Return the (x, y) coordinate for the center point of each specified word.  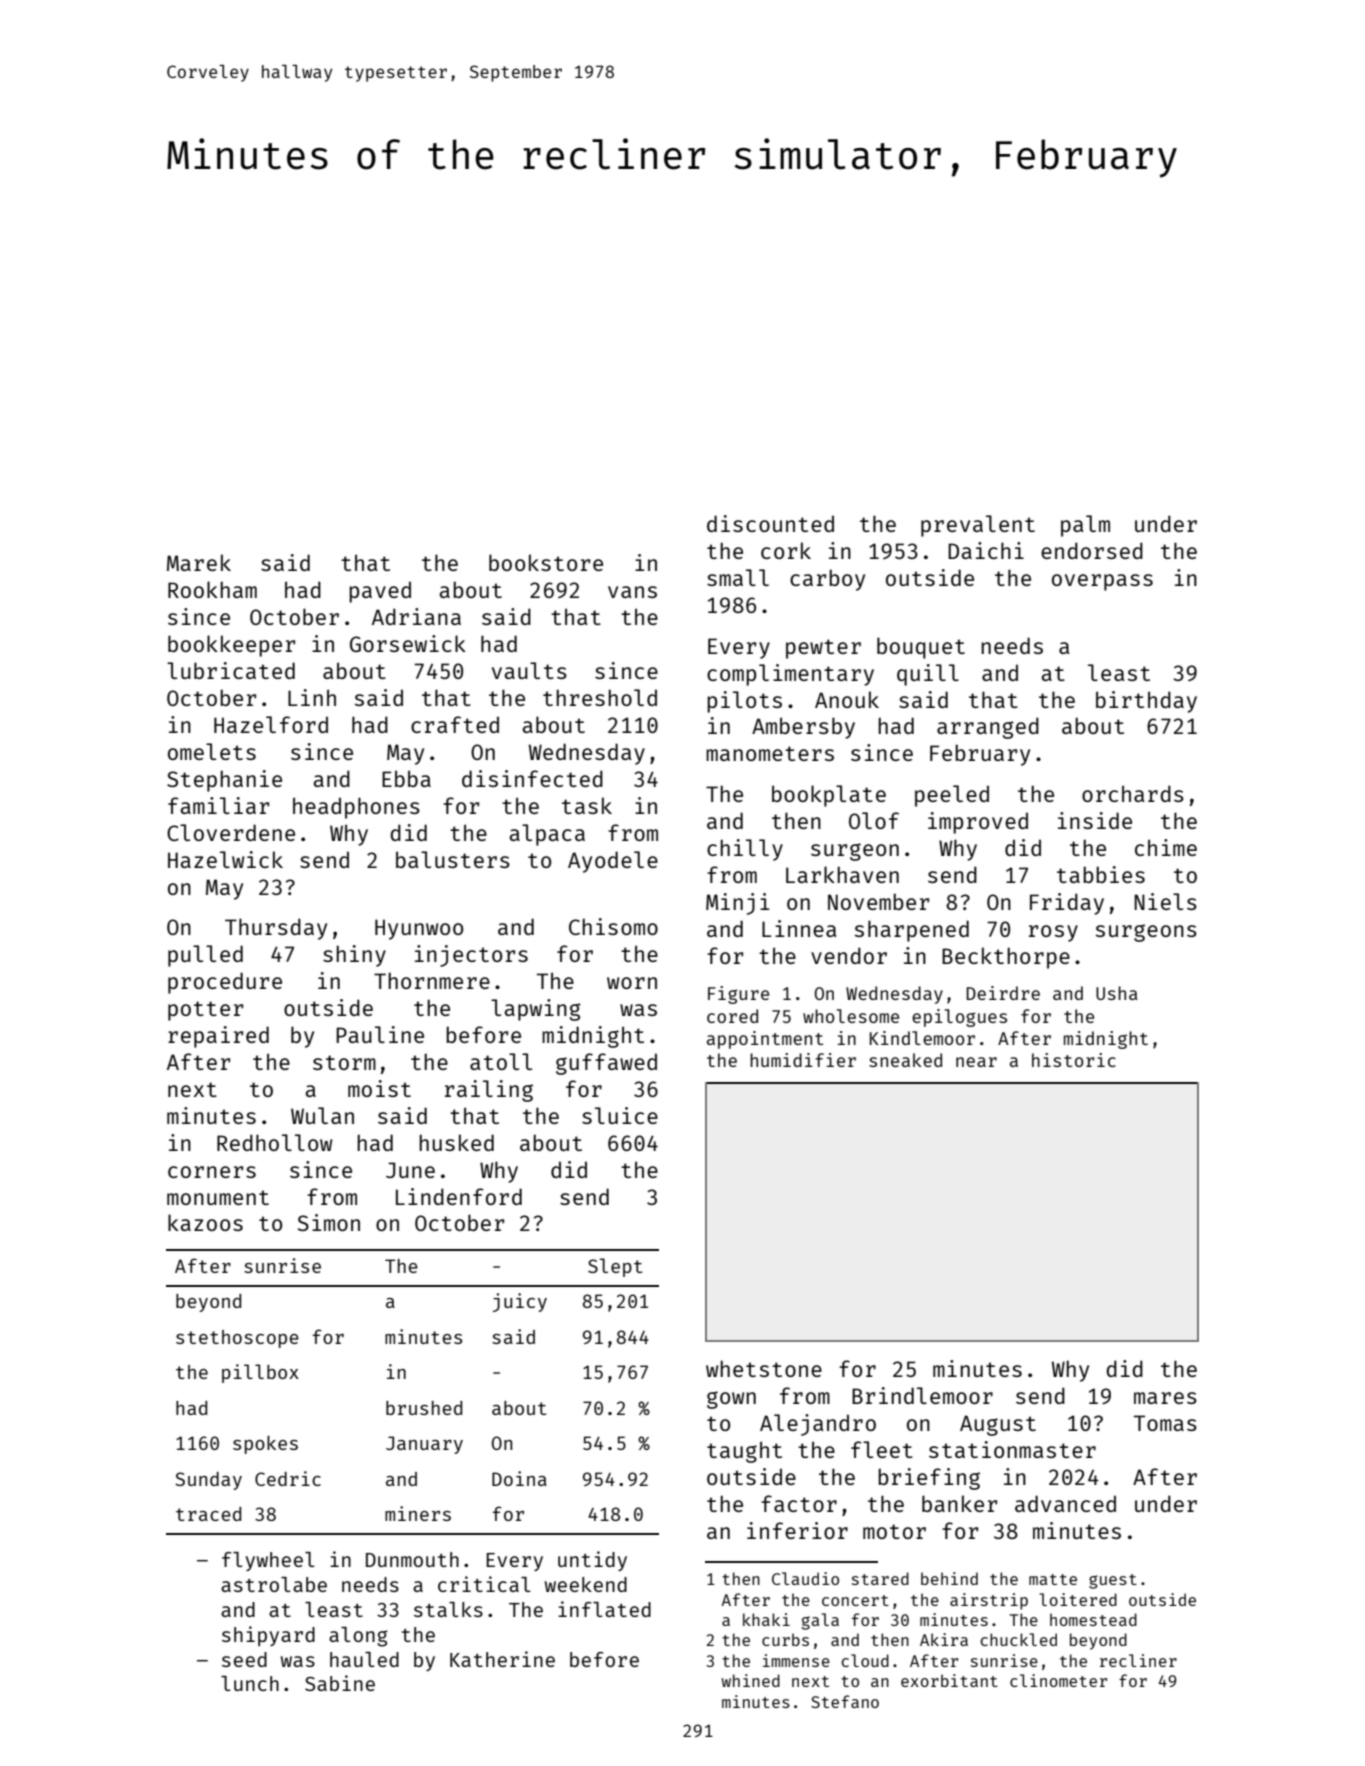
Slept (615, 1267)
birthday (1146, 702)
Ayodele (613, 862)
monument (218, 1197)
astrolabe (274, 1584)
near (976, 1062)
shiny (354, 956)
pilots (744, 702)
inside (1095, 820)
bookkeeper (231, 646)
